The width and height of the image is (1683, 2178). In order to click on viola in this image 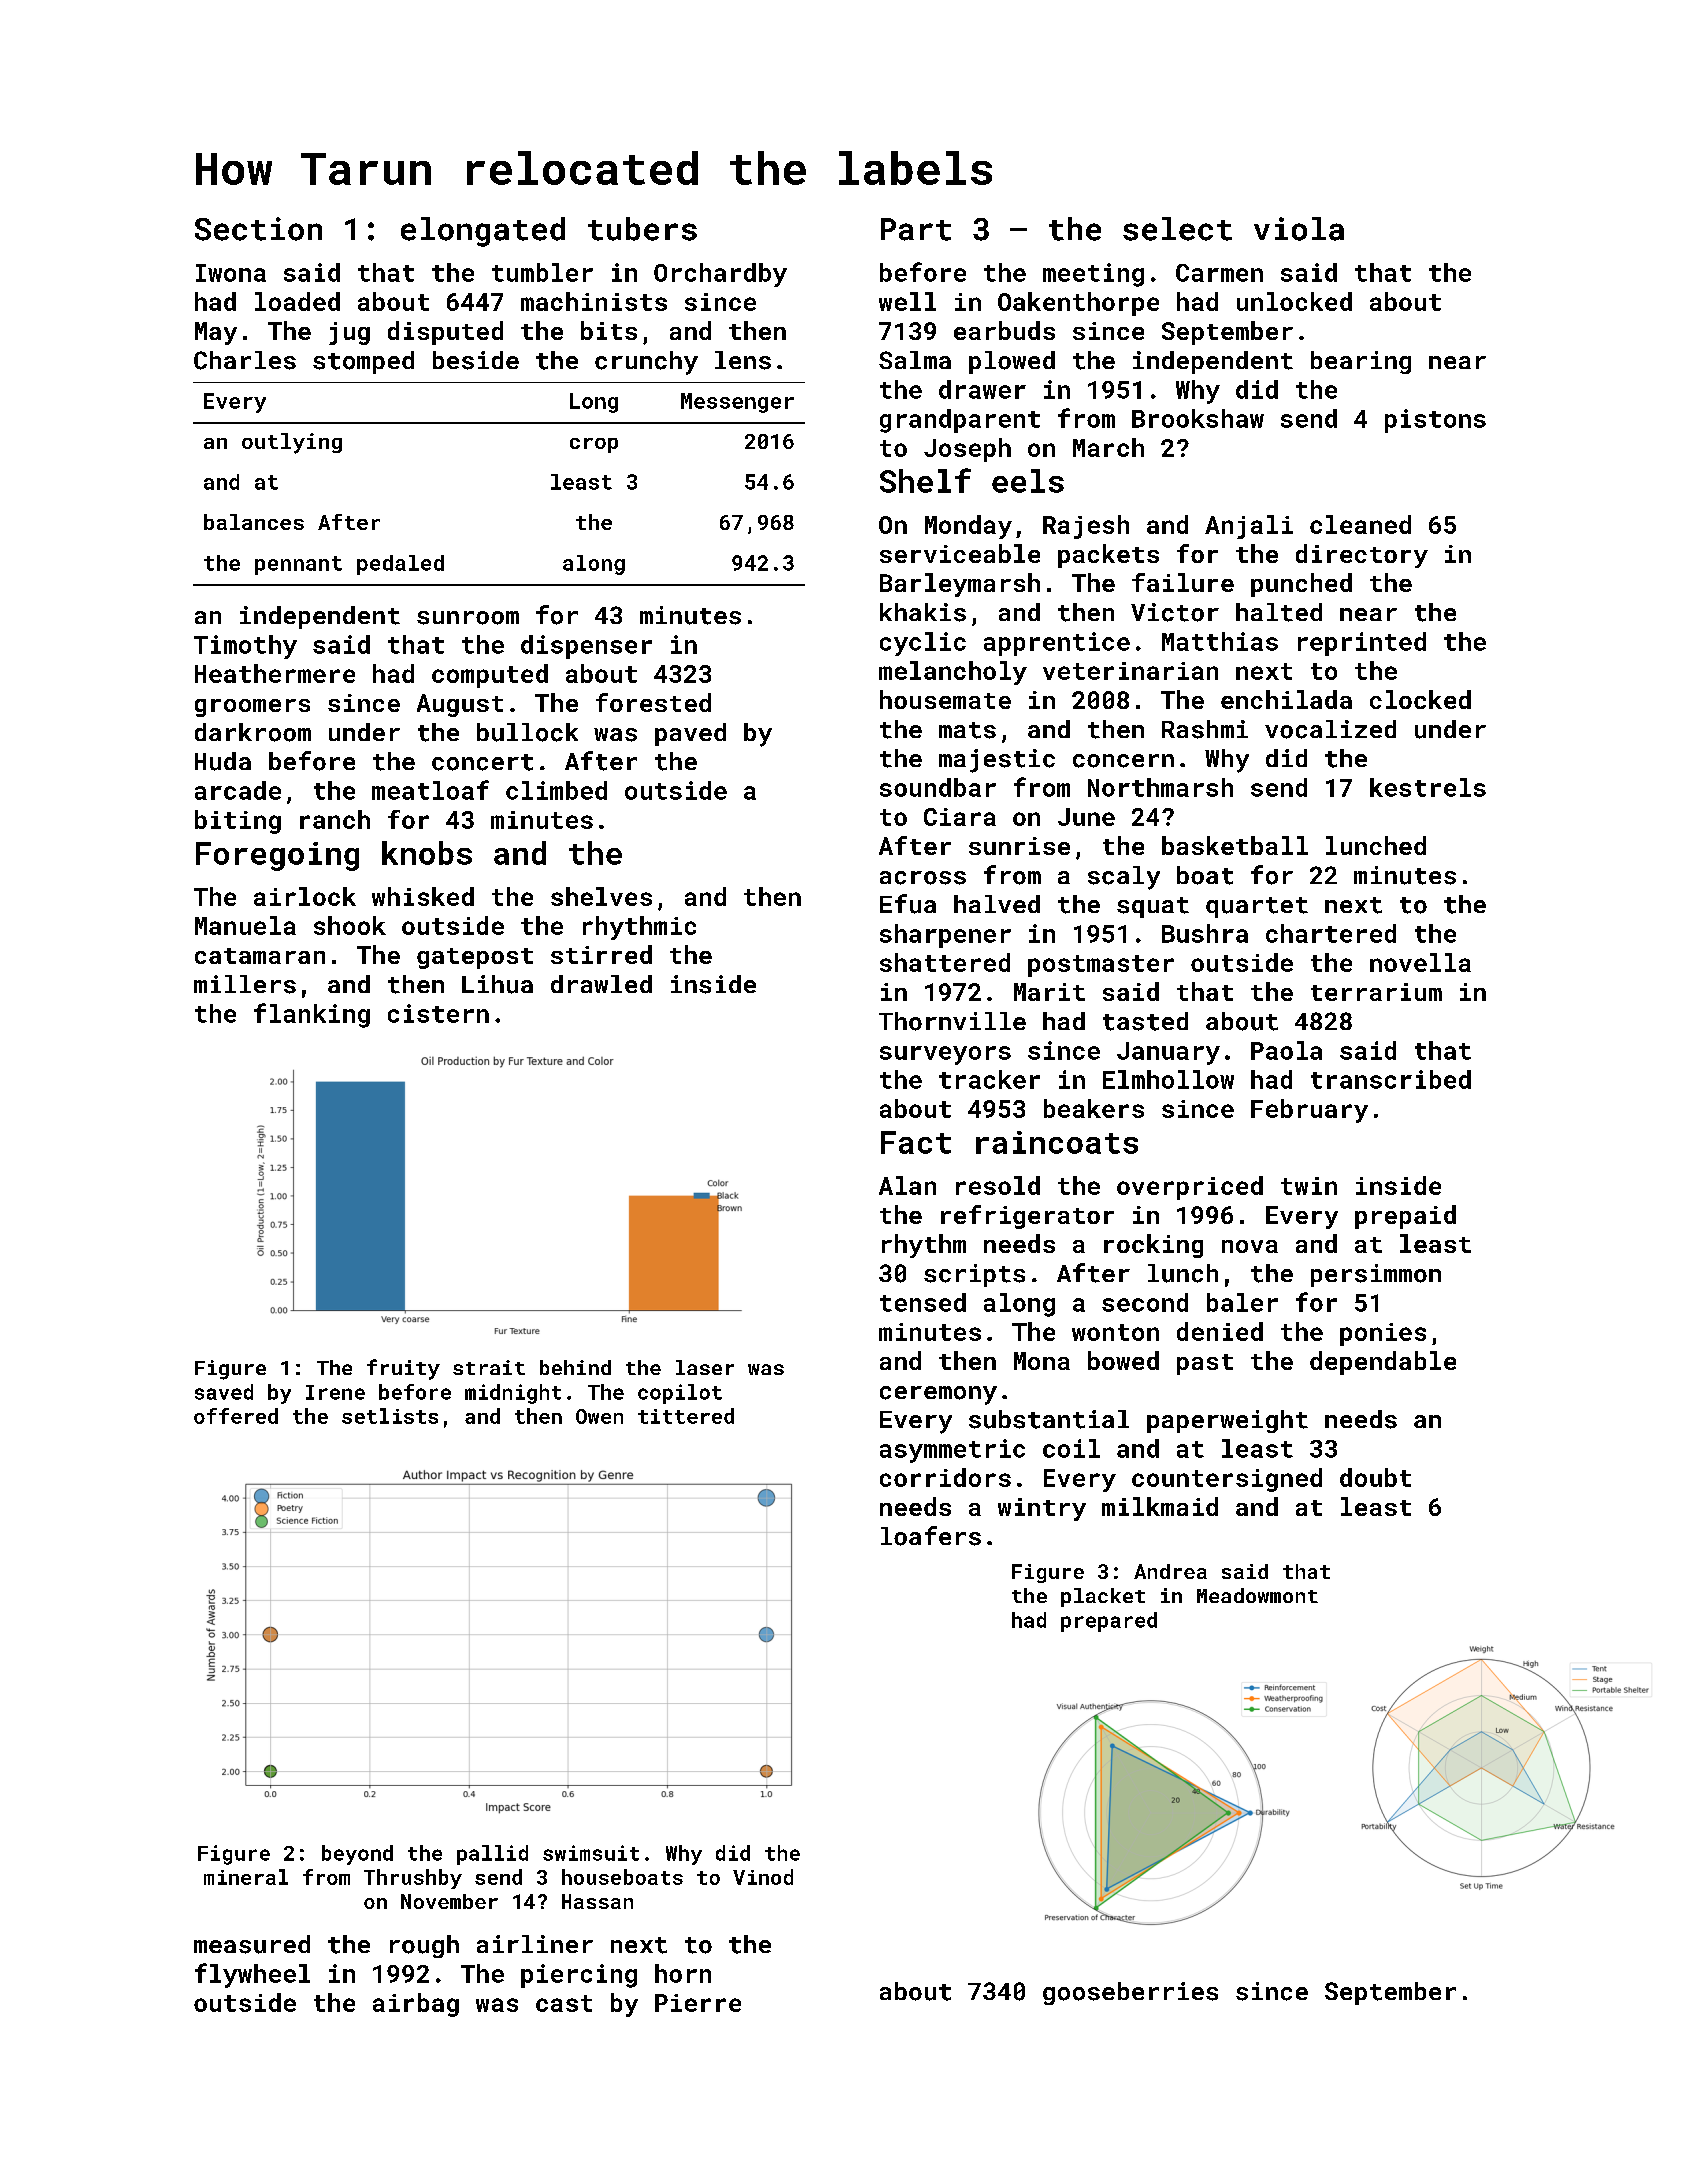, I will do `click(1299, 229)`.
